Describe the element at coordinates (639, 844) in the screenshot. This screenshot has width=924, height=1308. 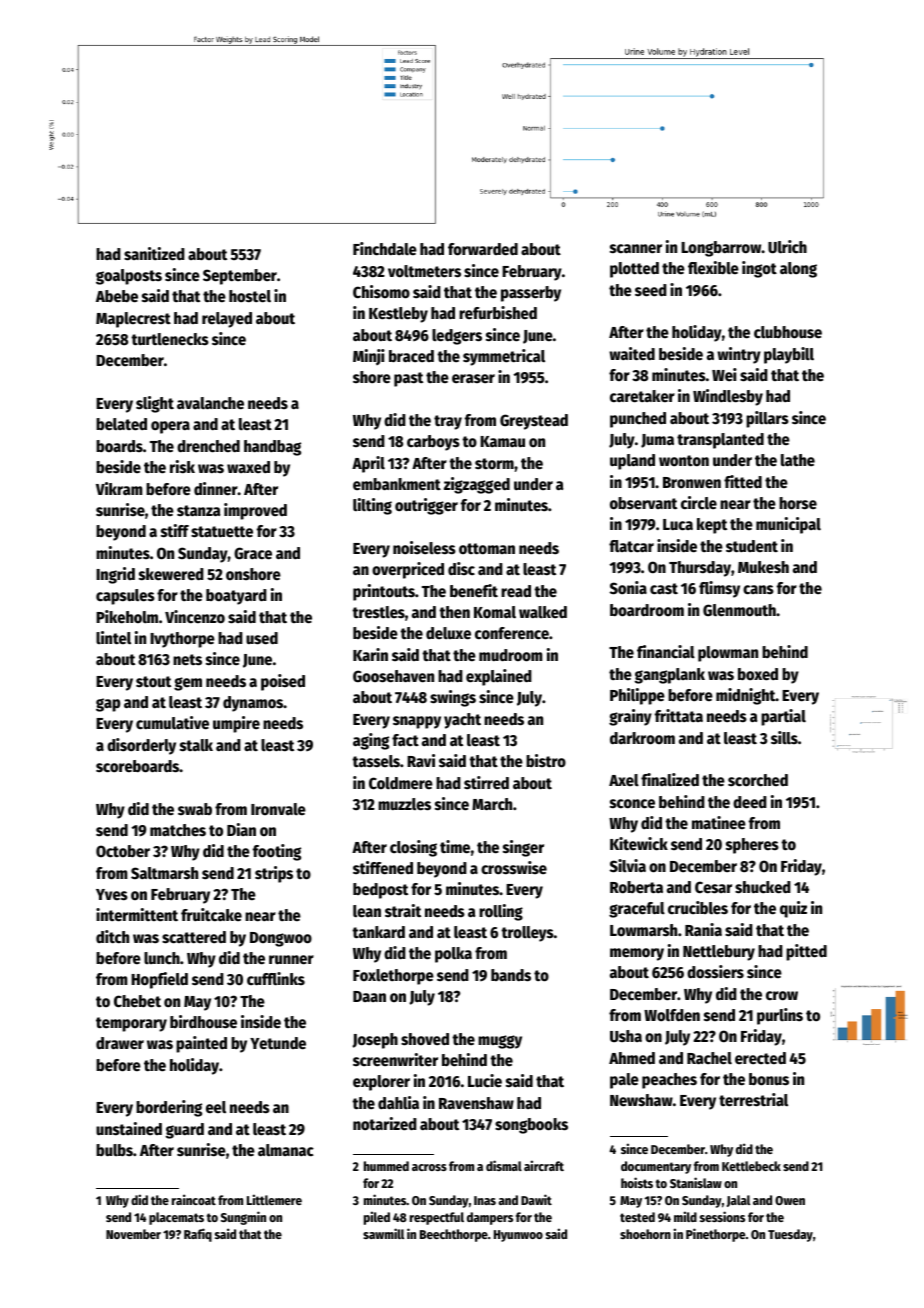
I see `Kitewick` at that location.
